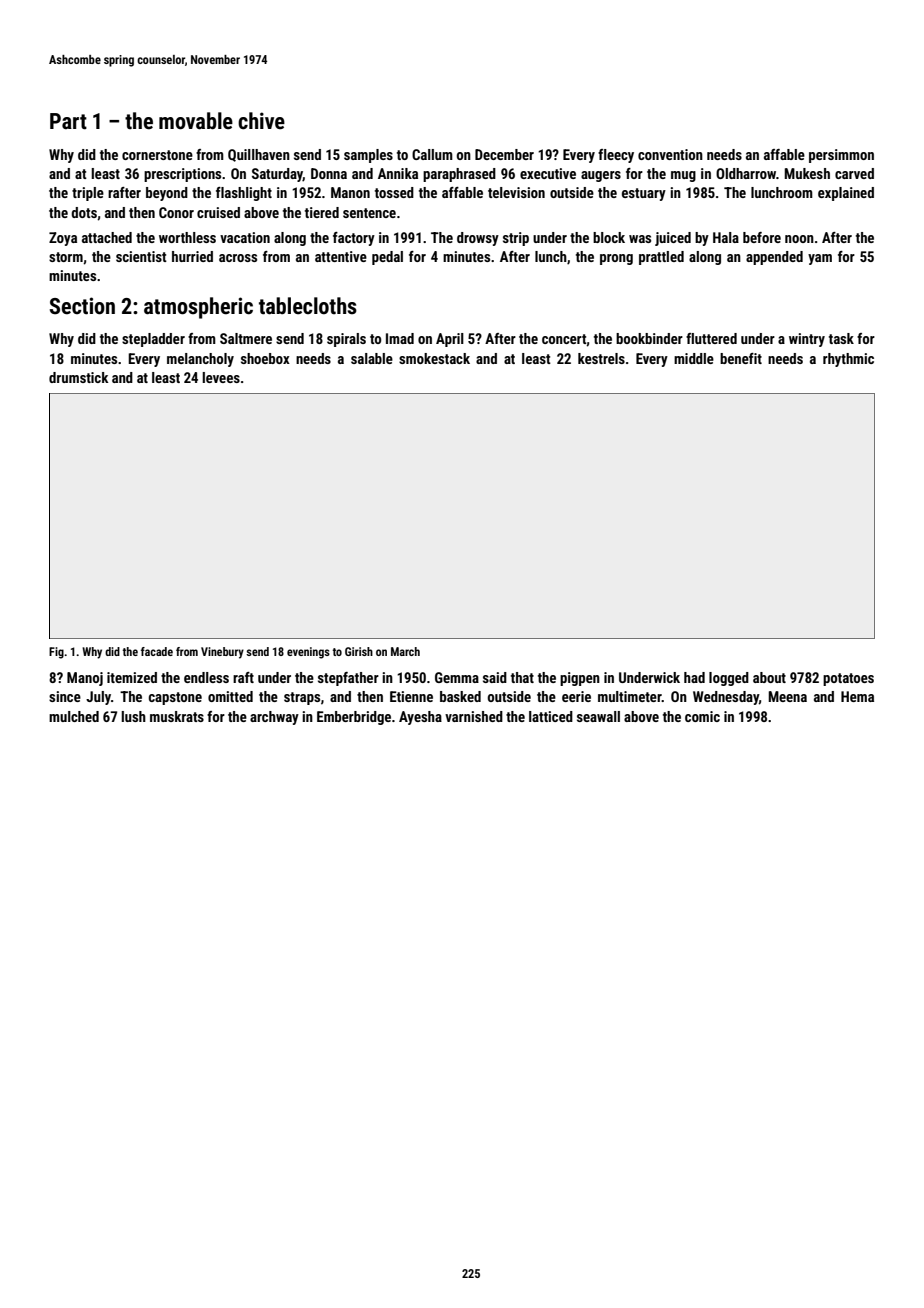 The height and width of the document is (1308, 924). What do you see at coordinates (848, 360) in the document?
I see `rhythmic` at bounding box center [848, 360].
